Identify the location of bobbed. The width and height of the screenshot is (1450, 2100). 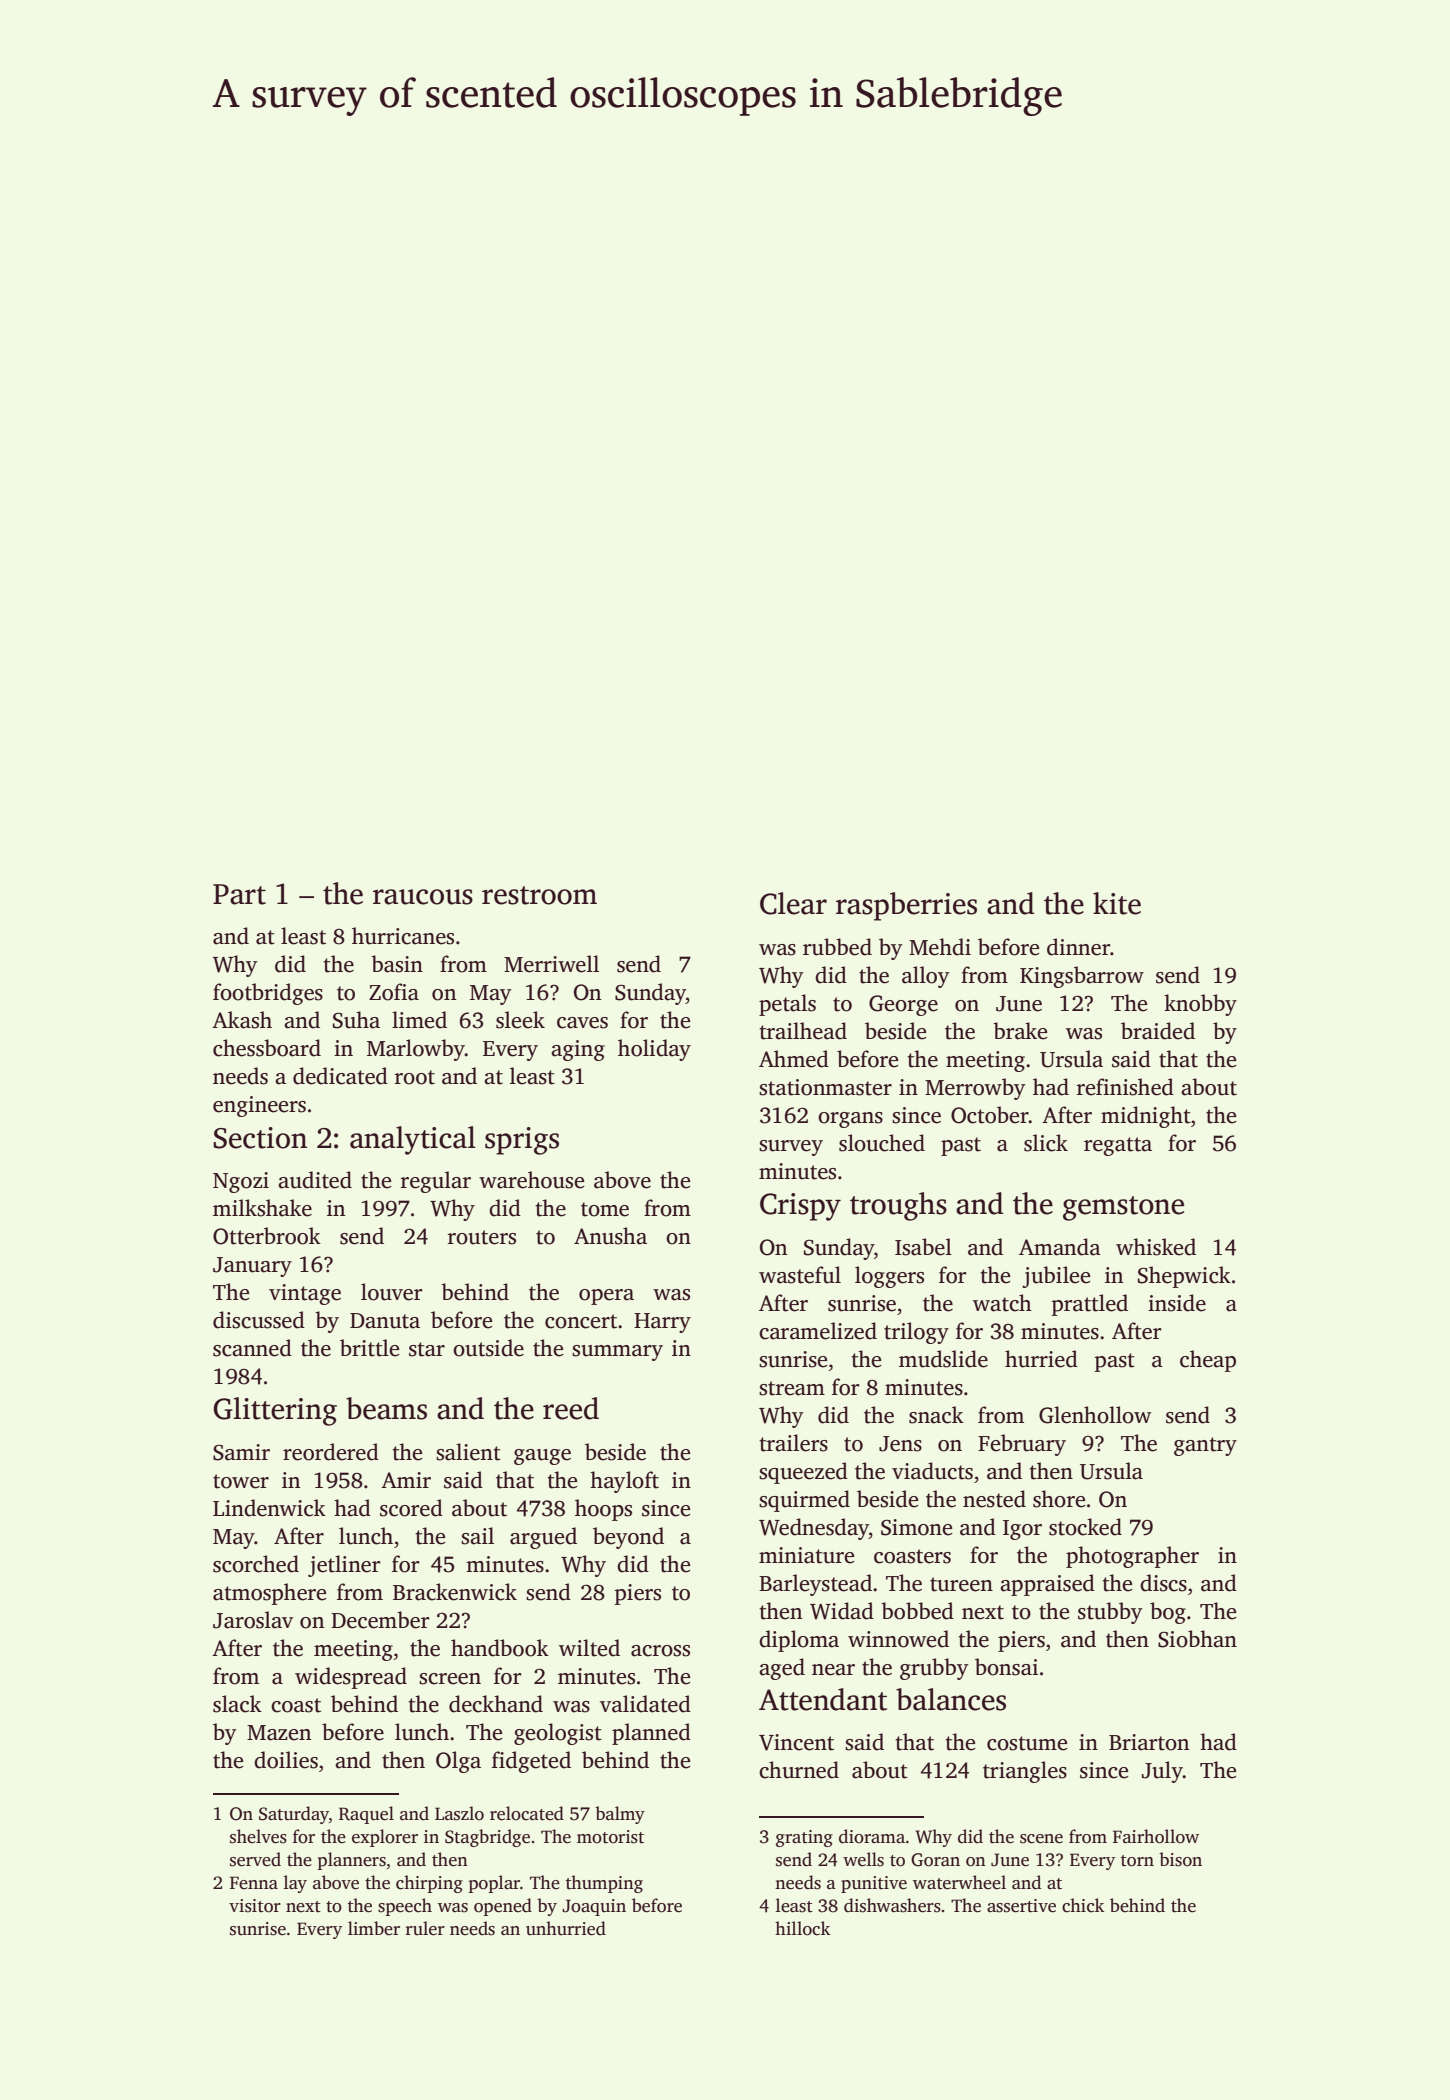
(917, 1611).
